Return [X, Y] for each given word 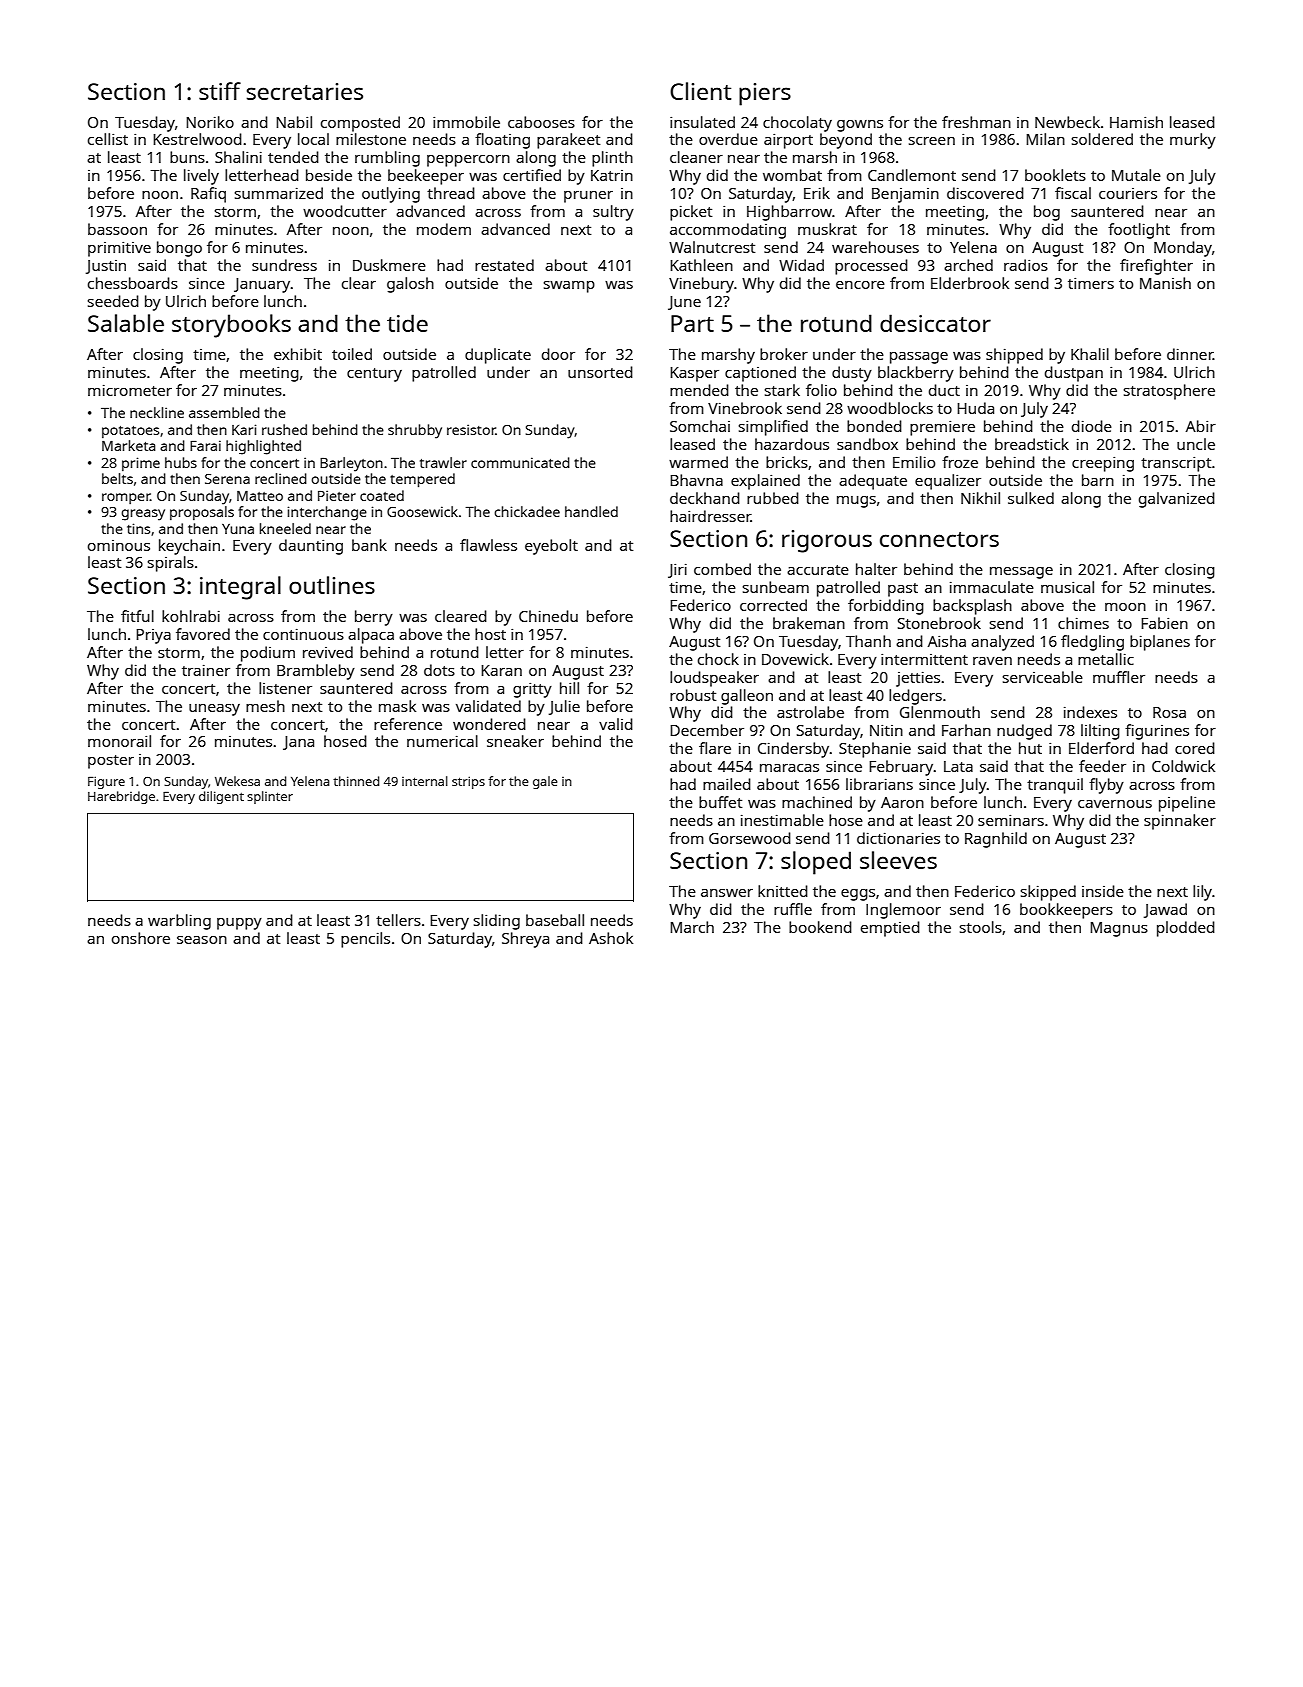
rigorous [827, 541]
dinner [1190, 354]
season [202, 940]
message [1021, 573]
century [374, 375]
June [684, 303]
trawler [443, 462]
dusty [852, 374]
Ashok [611, 938]
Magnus [1119, 929]
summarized [279, 193]
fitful [137, 616]
